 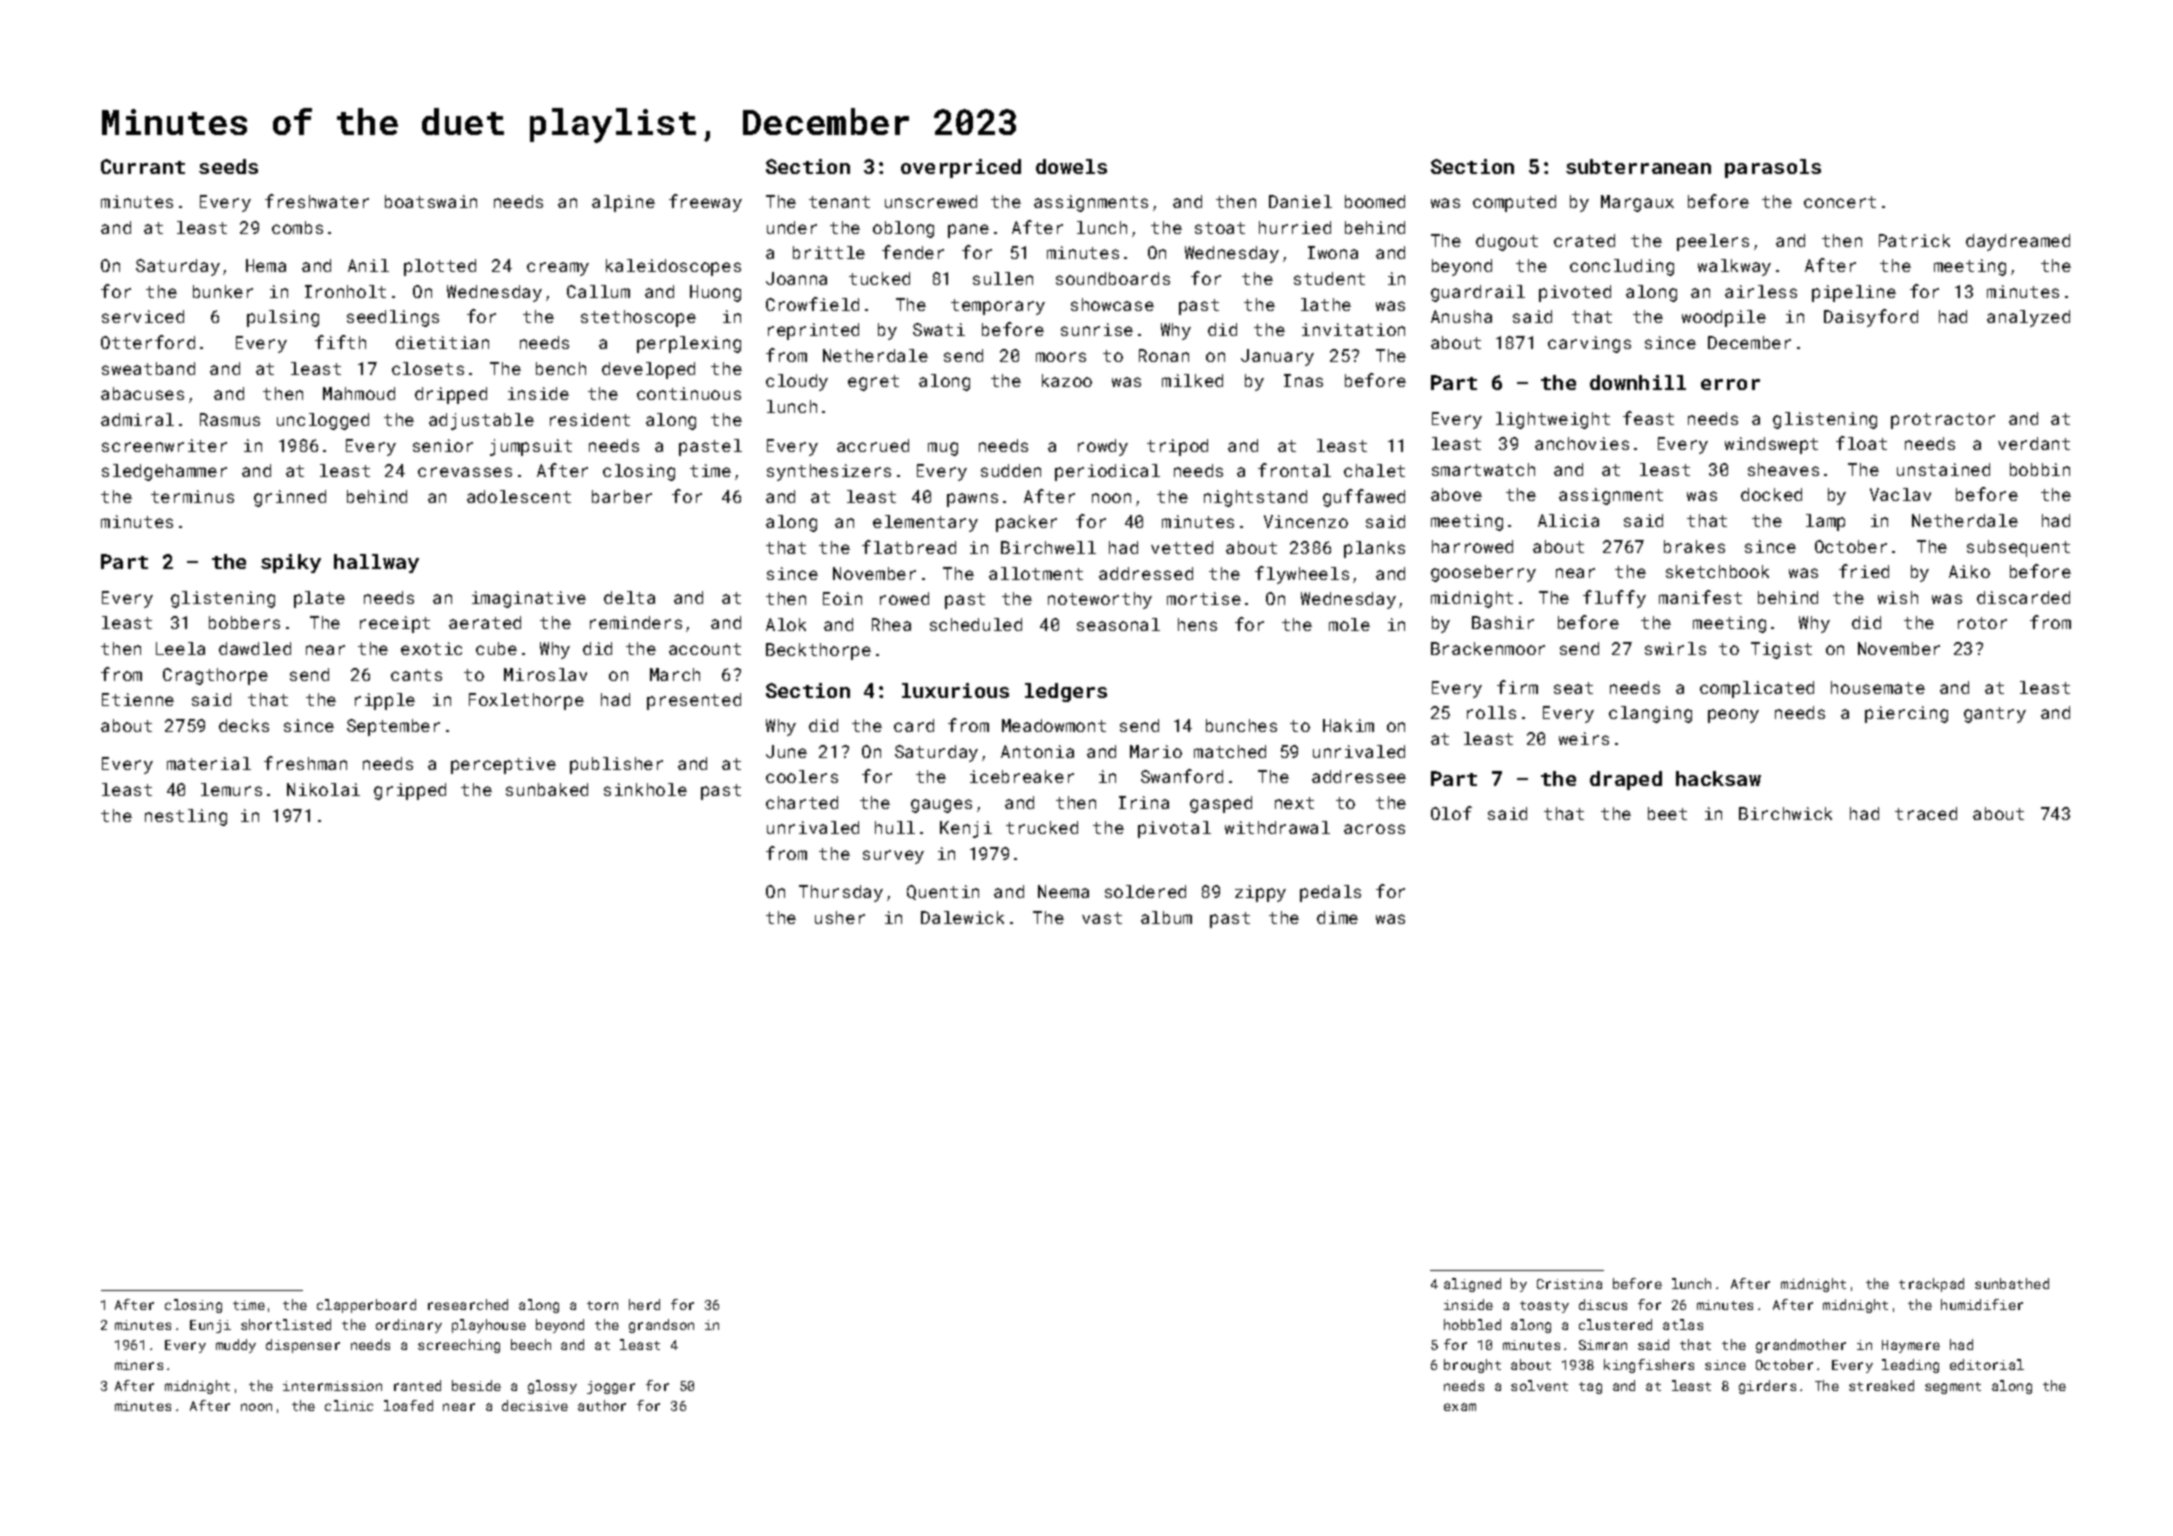 I want to click on boomed, so click(x=1375, y=201).
